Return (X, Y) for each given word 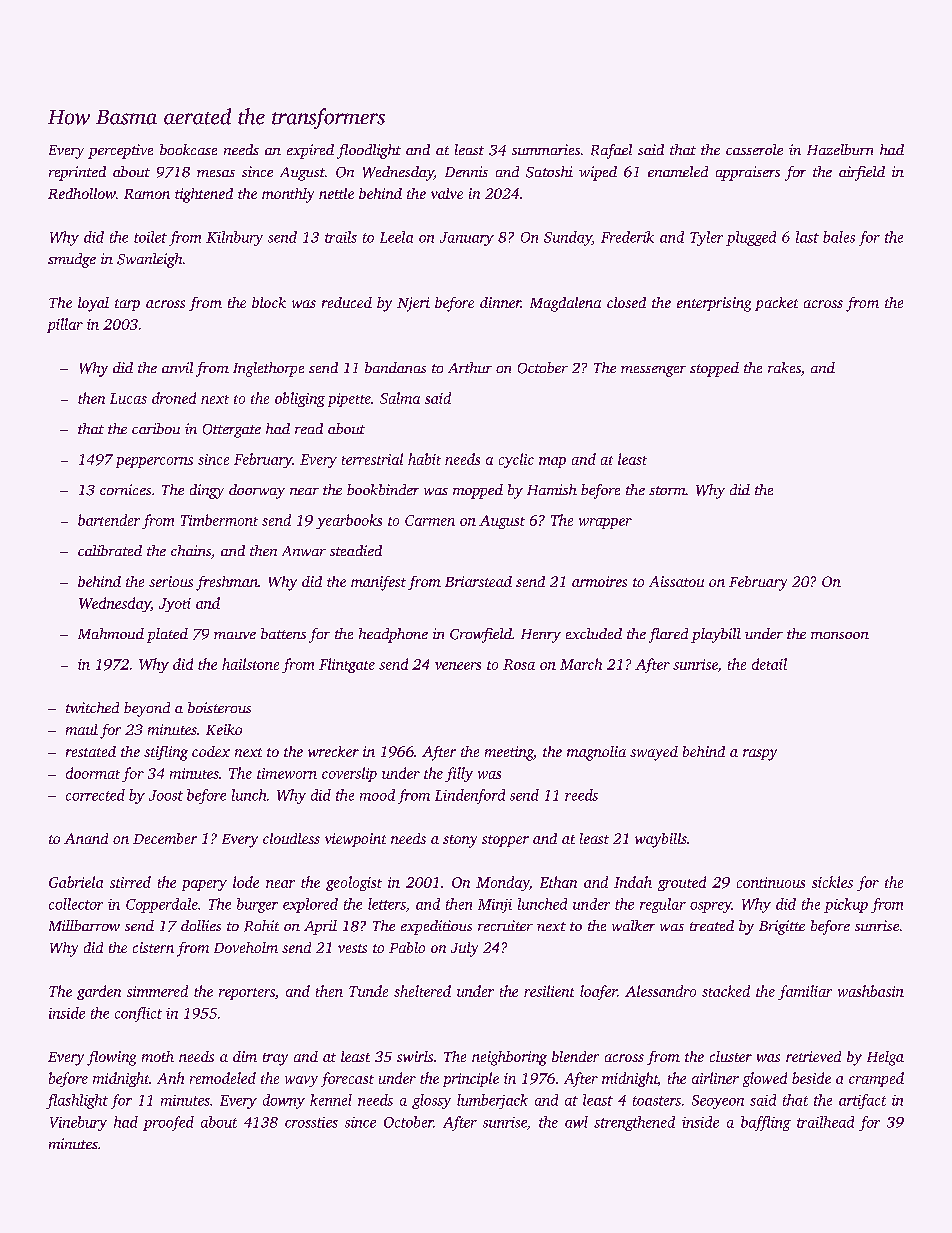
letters (387, 904)
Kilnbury (234, 238)
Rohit (261, 926)
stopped (714, 369)
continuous (771, 882)
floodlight (369, 151)
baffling (766, 1123)
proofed (168, 1123)
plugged (751, 238)
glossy (431, 1101)
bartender (109, 520)
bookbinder (383, 489)
